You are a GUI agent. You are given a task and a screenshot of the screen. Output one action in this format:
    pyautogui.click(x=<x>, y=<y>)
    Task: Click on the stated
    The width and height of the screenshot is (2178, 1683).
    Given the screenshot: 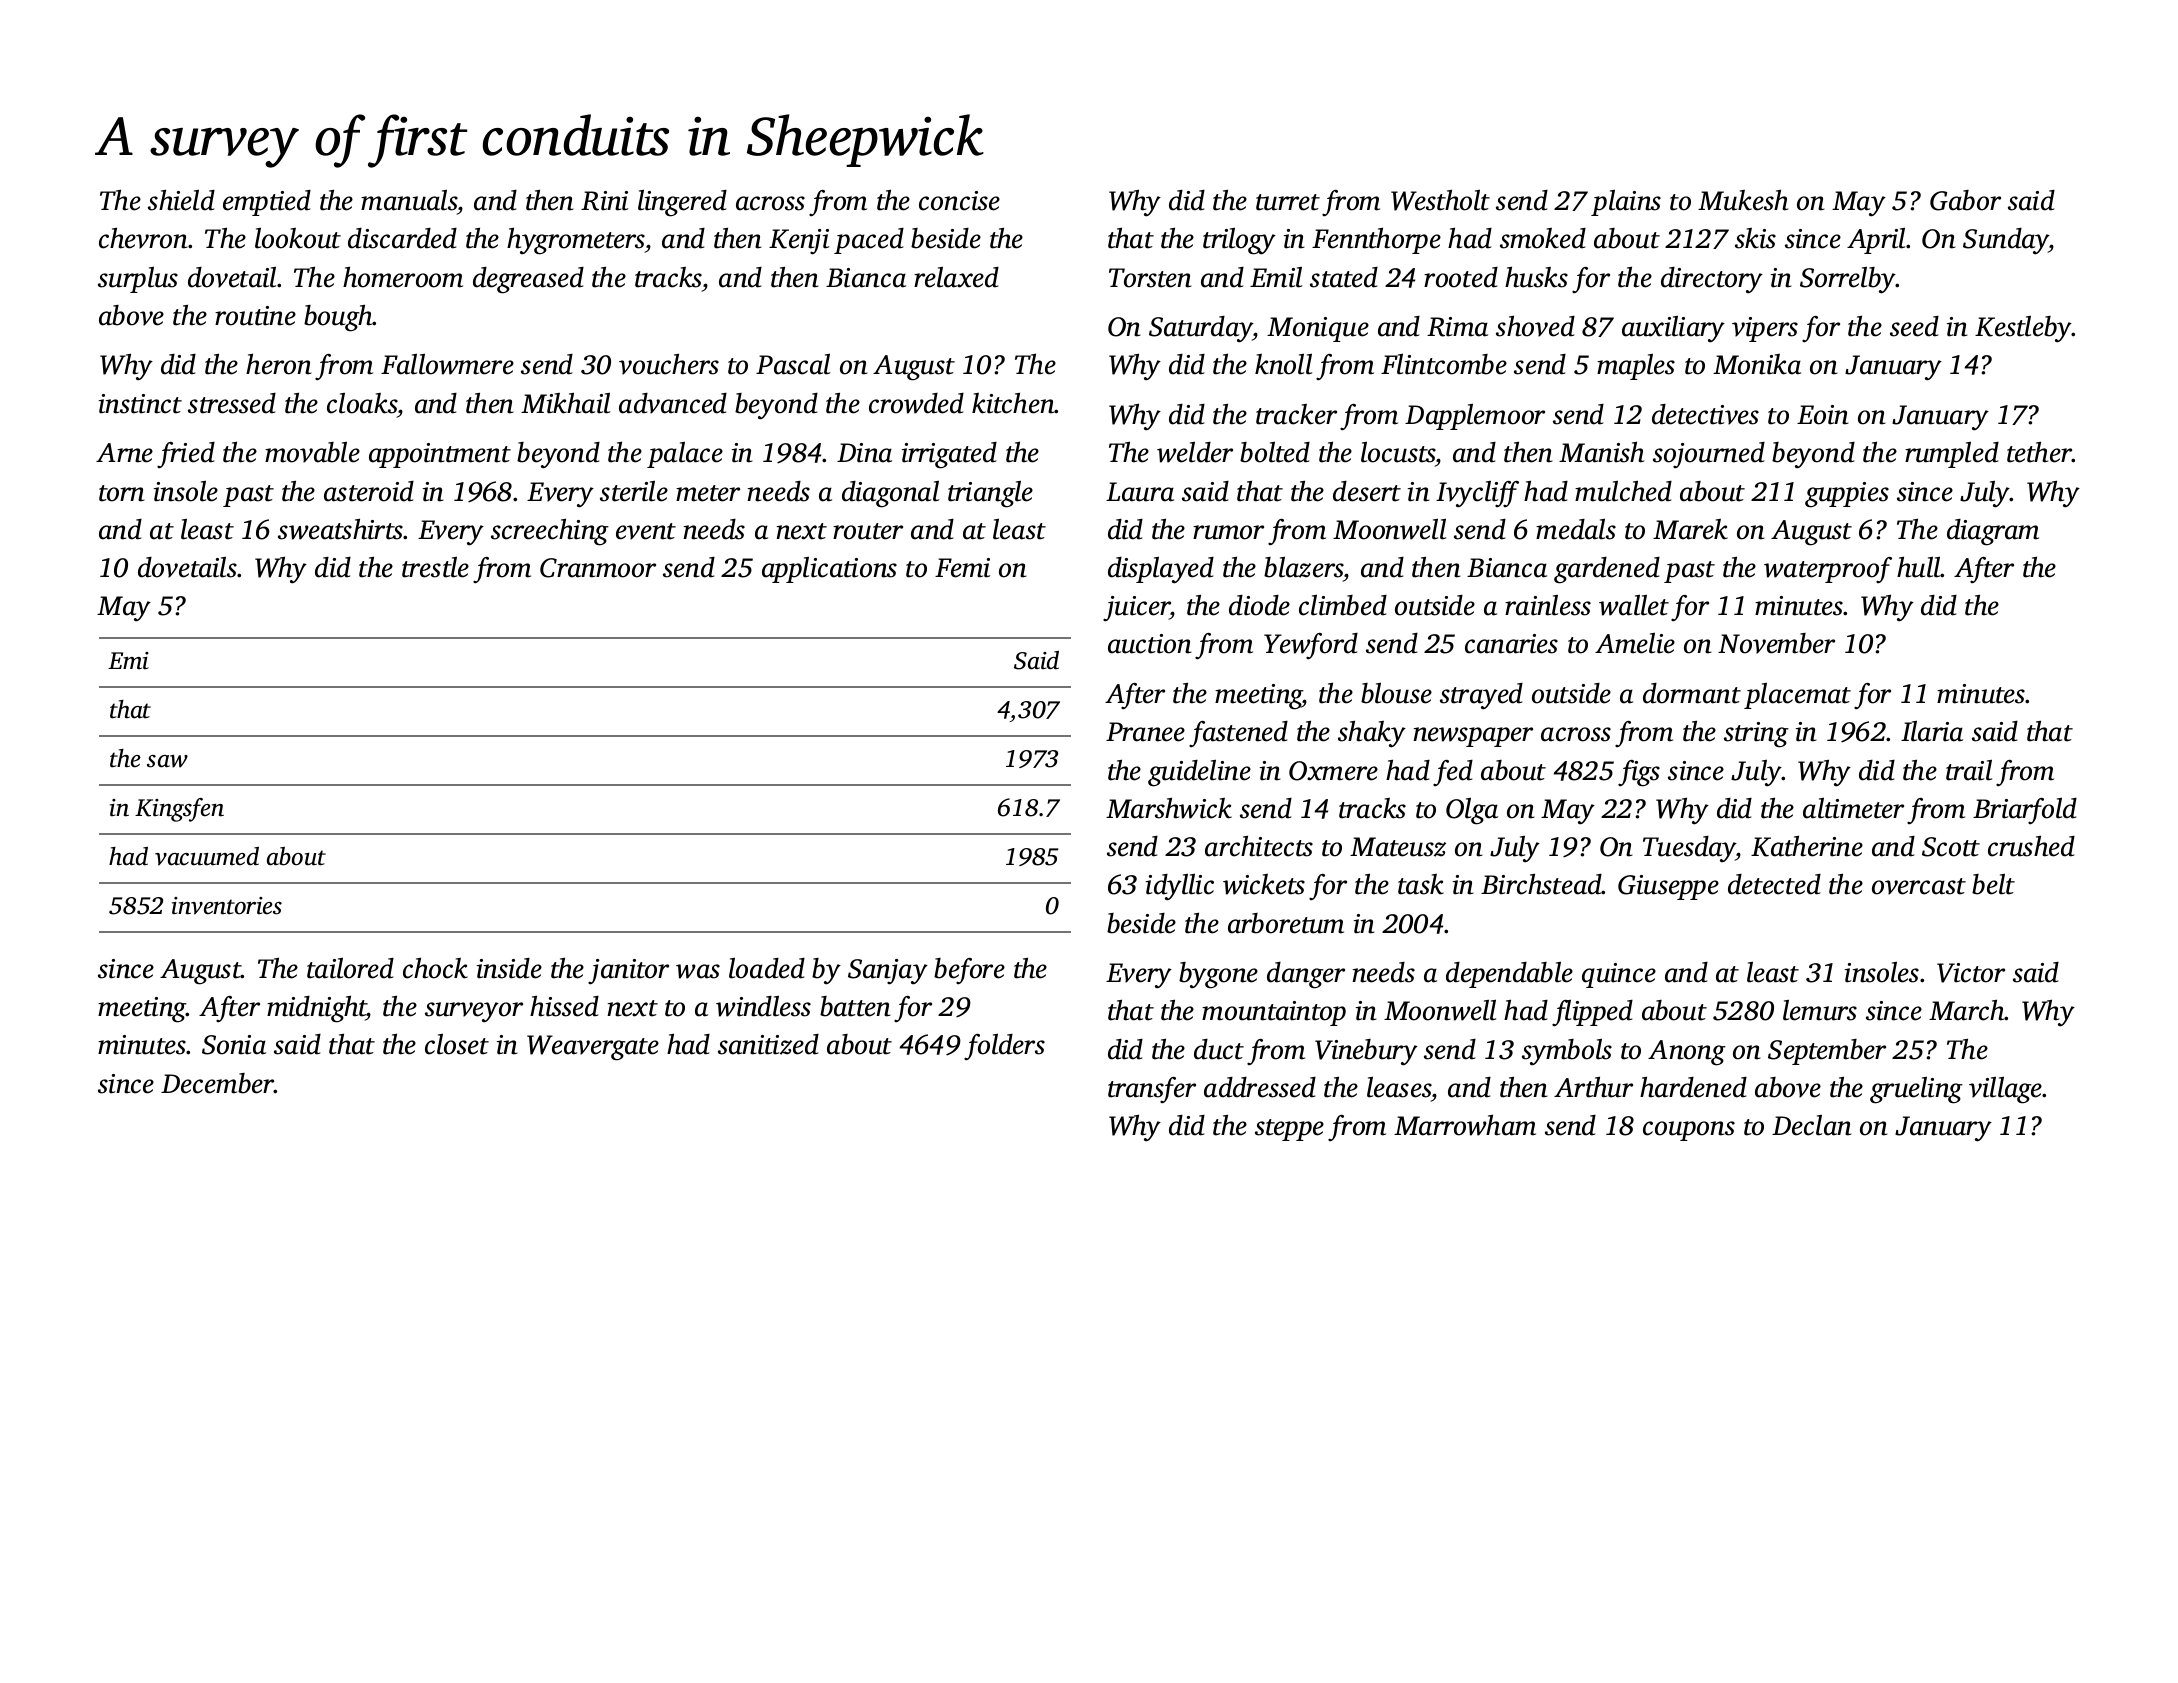 What is the action you would take?
    pyautogui.click(x=1344, y=277)
